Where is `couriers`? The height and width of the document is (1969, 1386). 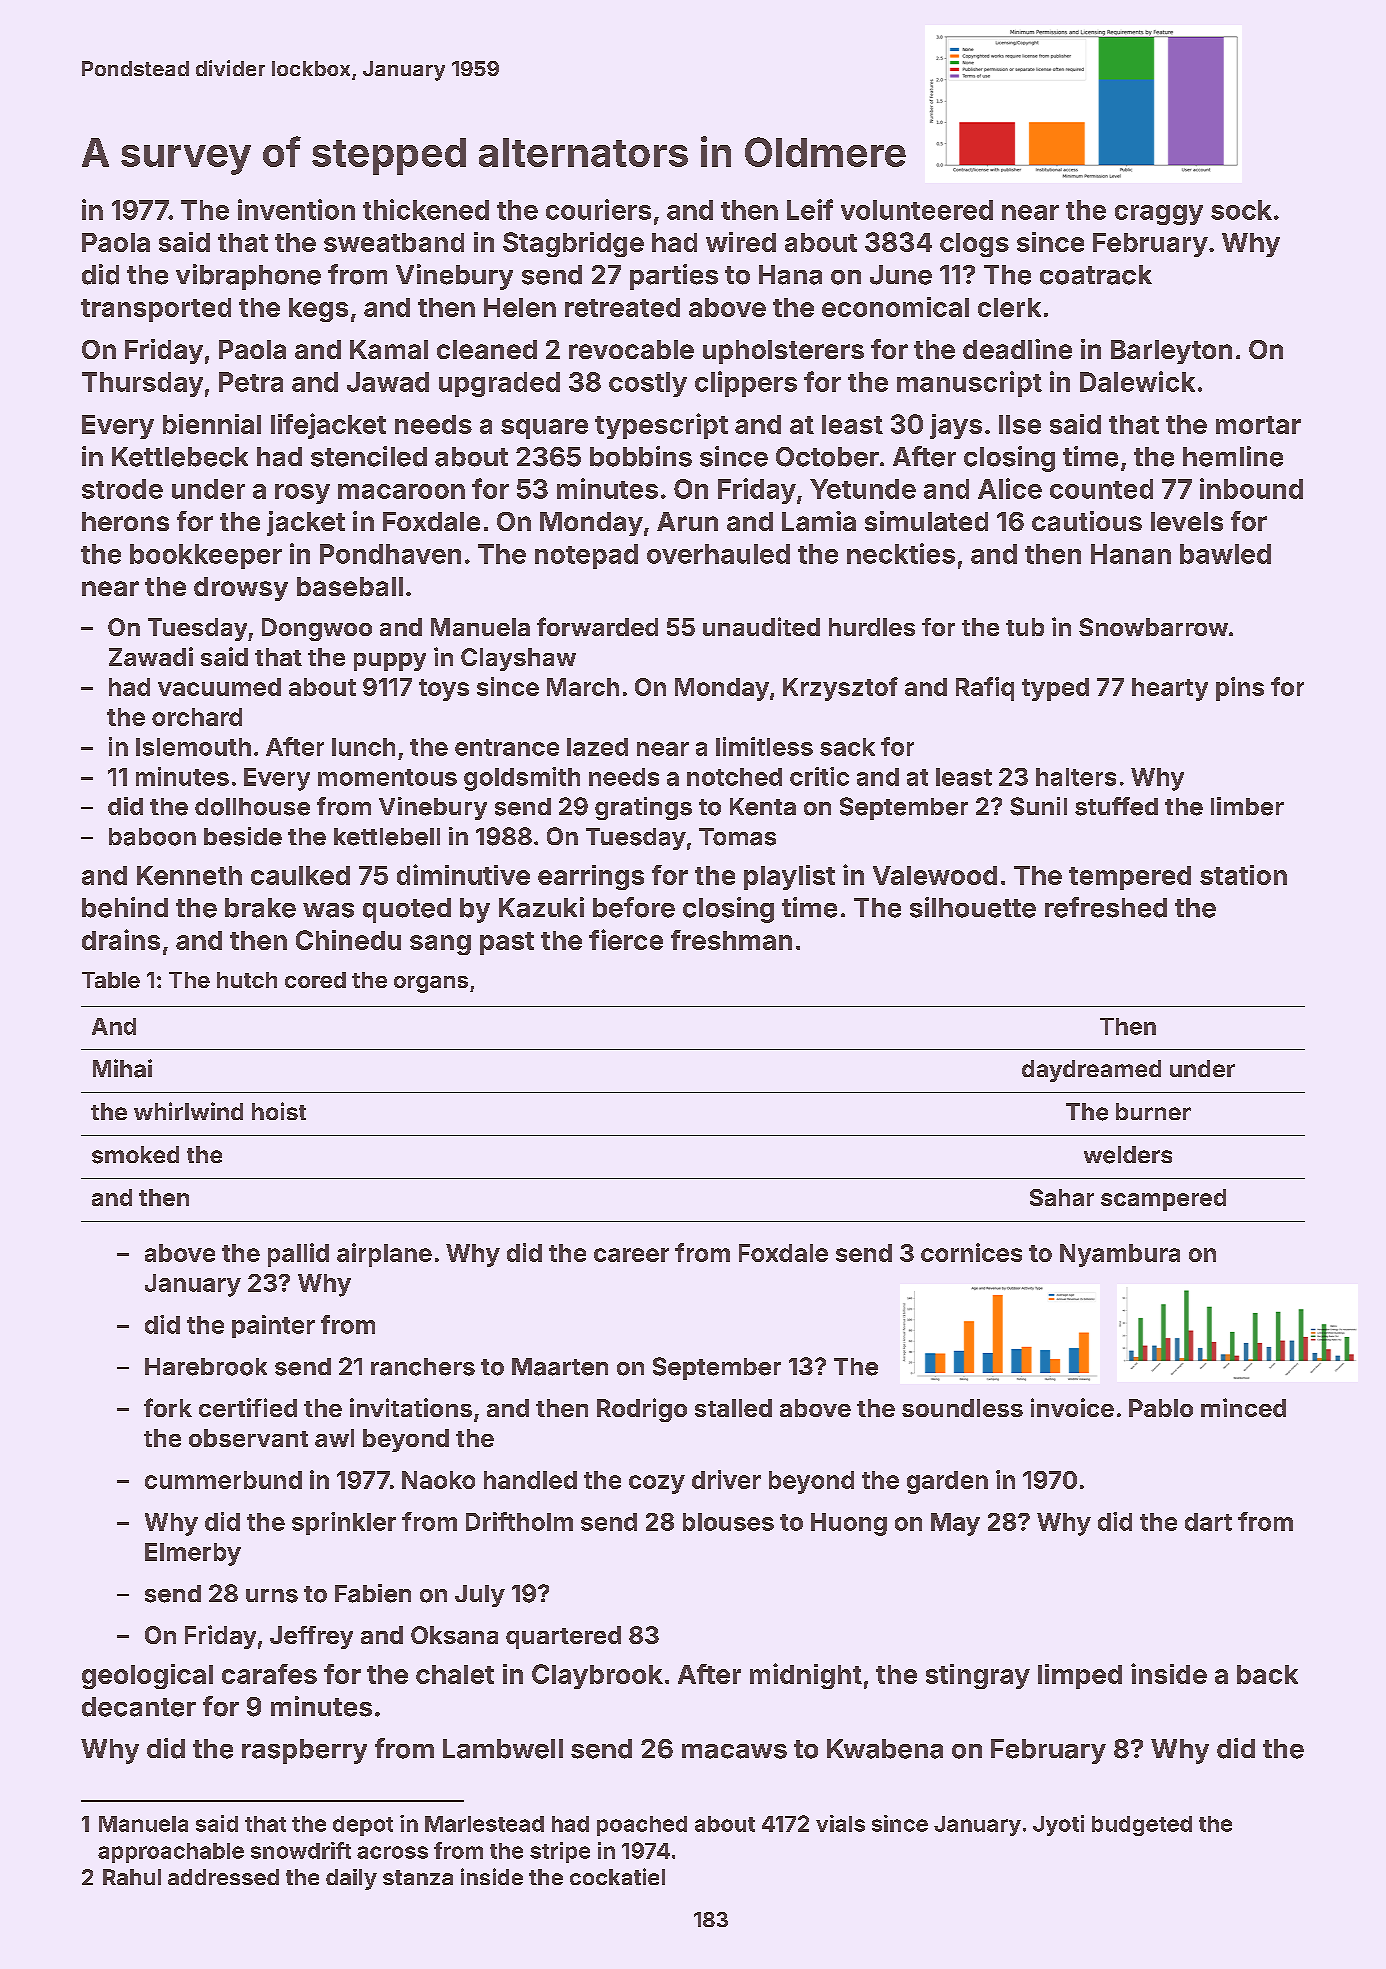 couriers is located at coordinates (598, 209).
